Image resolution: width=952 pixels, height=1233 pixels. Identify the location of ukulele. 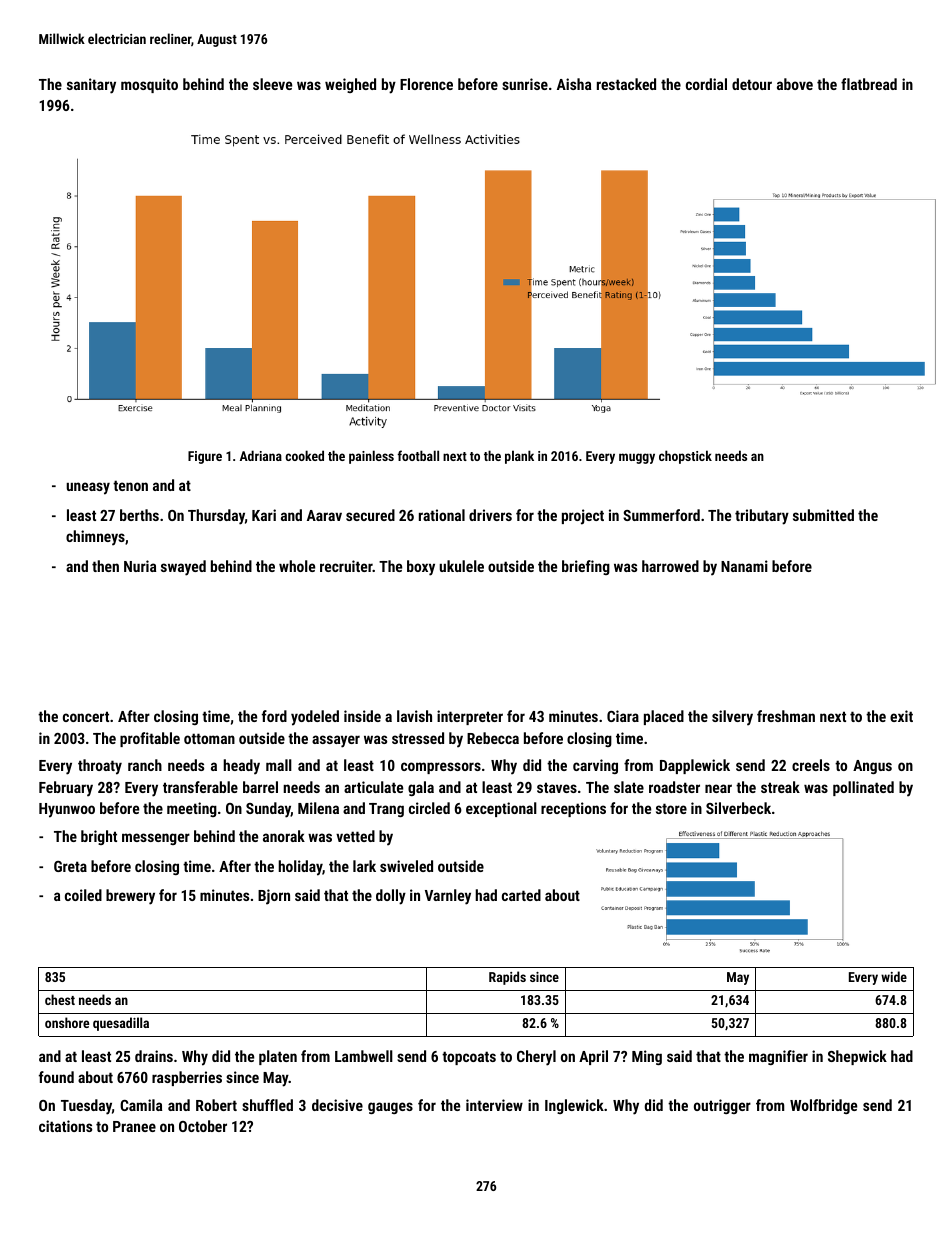
(461, 566).
